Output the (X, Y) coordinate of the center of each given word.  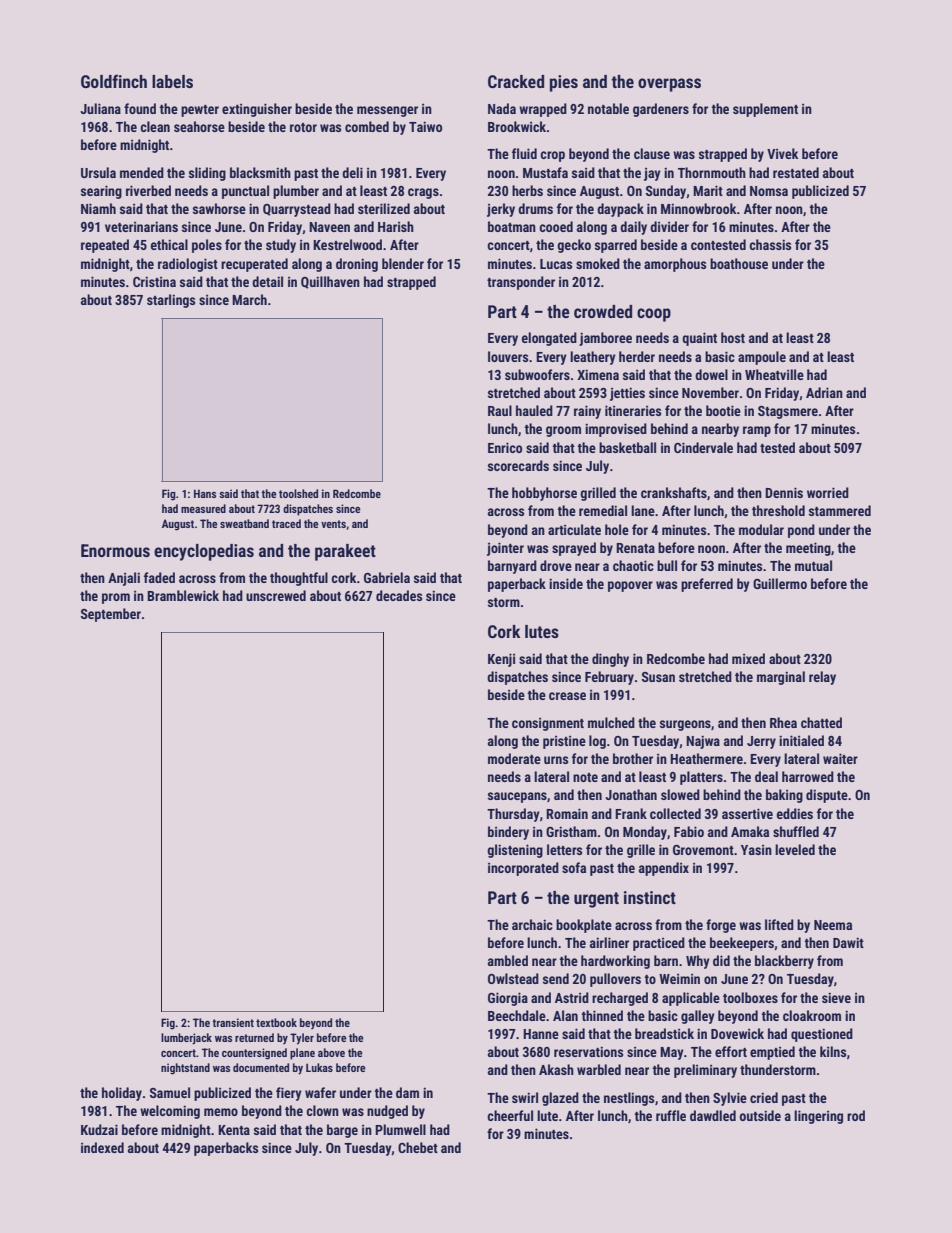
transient (233, 1022)
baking (784, 796)
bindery (508, 833)
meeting (808, 549)
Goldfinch (114, 81)
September (111, 615)
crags (423, 193)
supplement (765, 110)
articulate (574, 529)
